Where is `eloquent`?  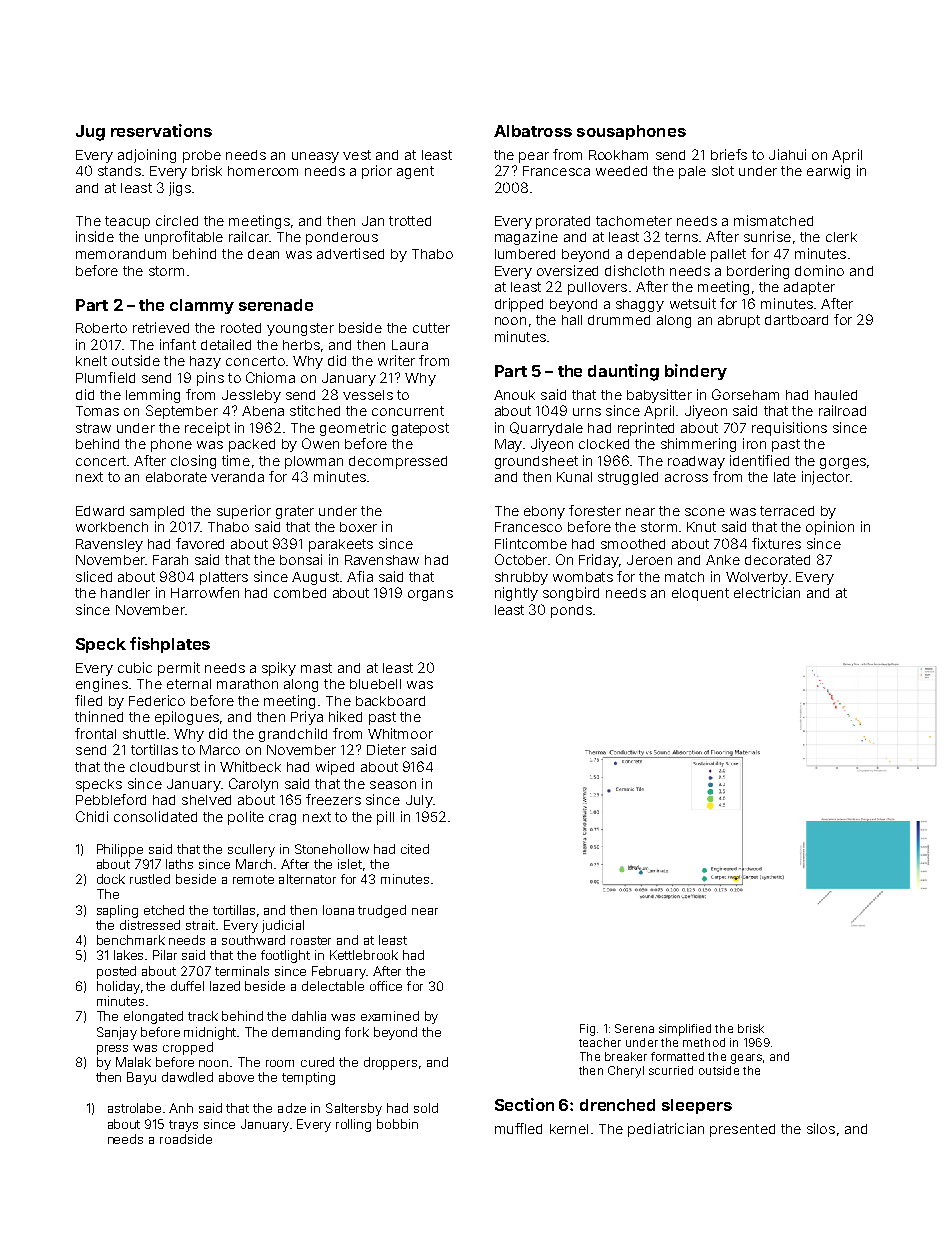 eloquent is located at coordinates (700, 594).
